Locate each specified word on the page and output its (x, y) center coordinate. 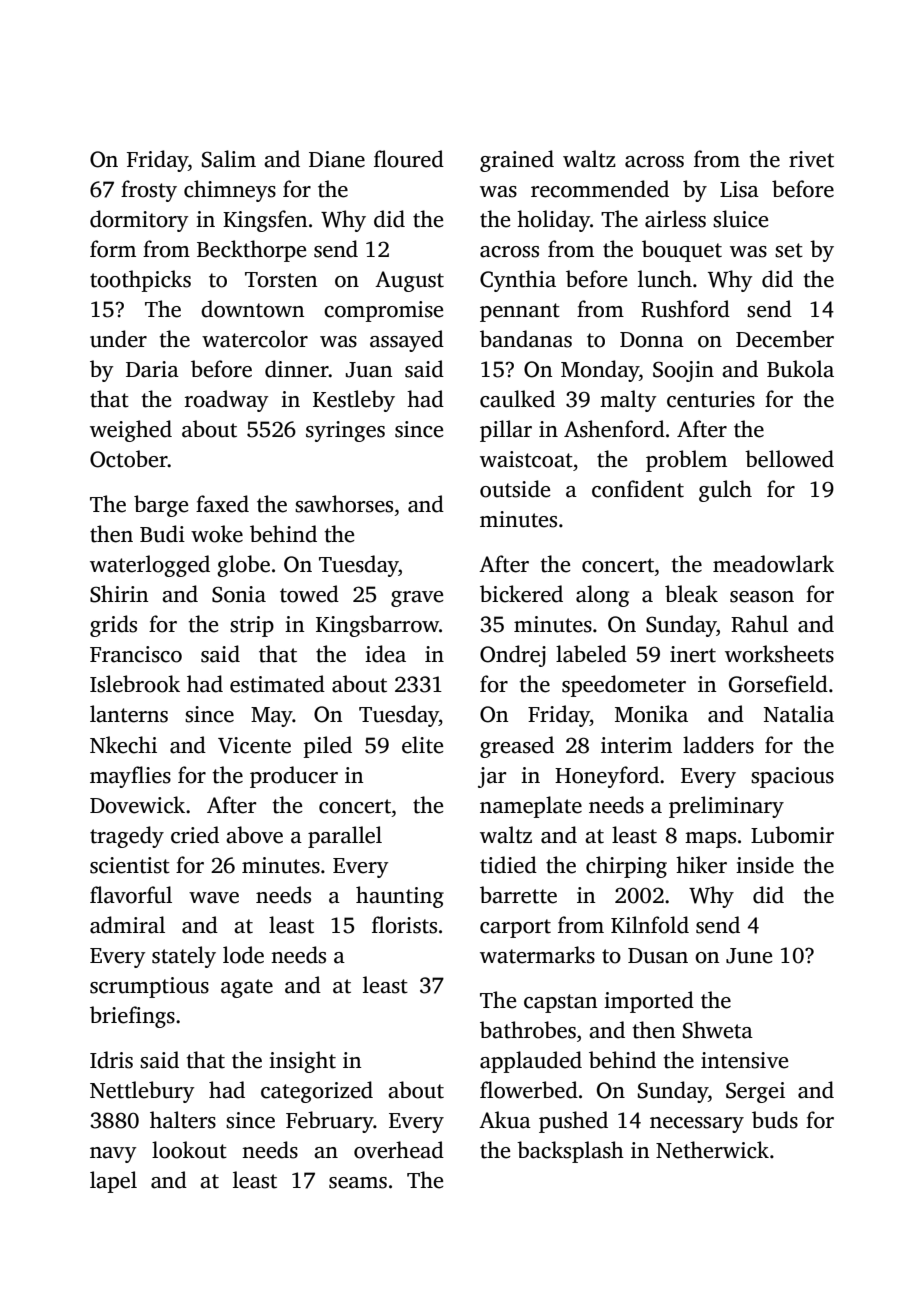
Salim (229, 159)
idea (385, 654)
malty (628, 401)
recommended (600, 189)
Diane (337, 159)
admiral (127, 925)
